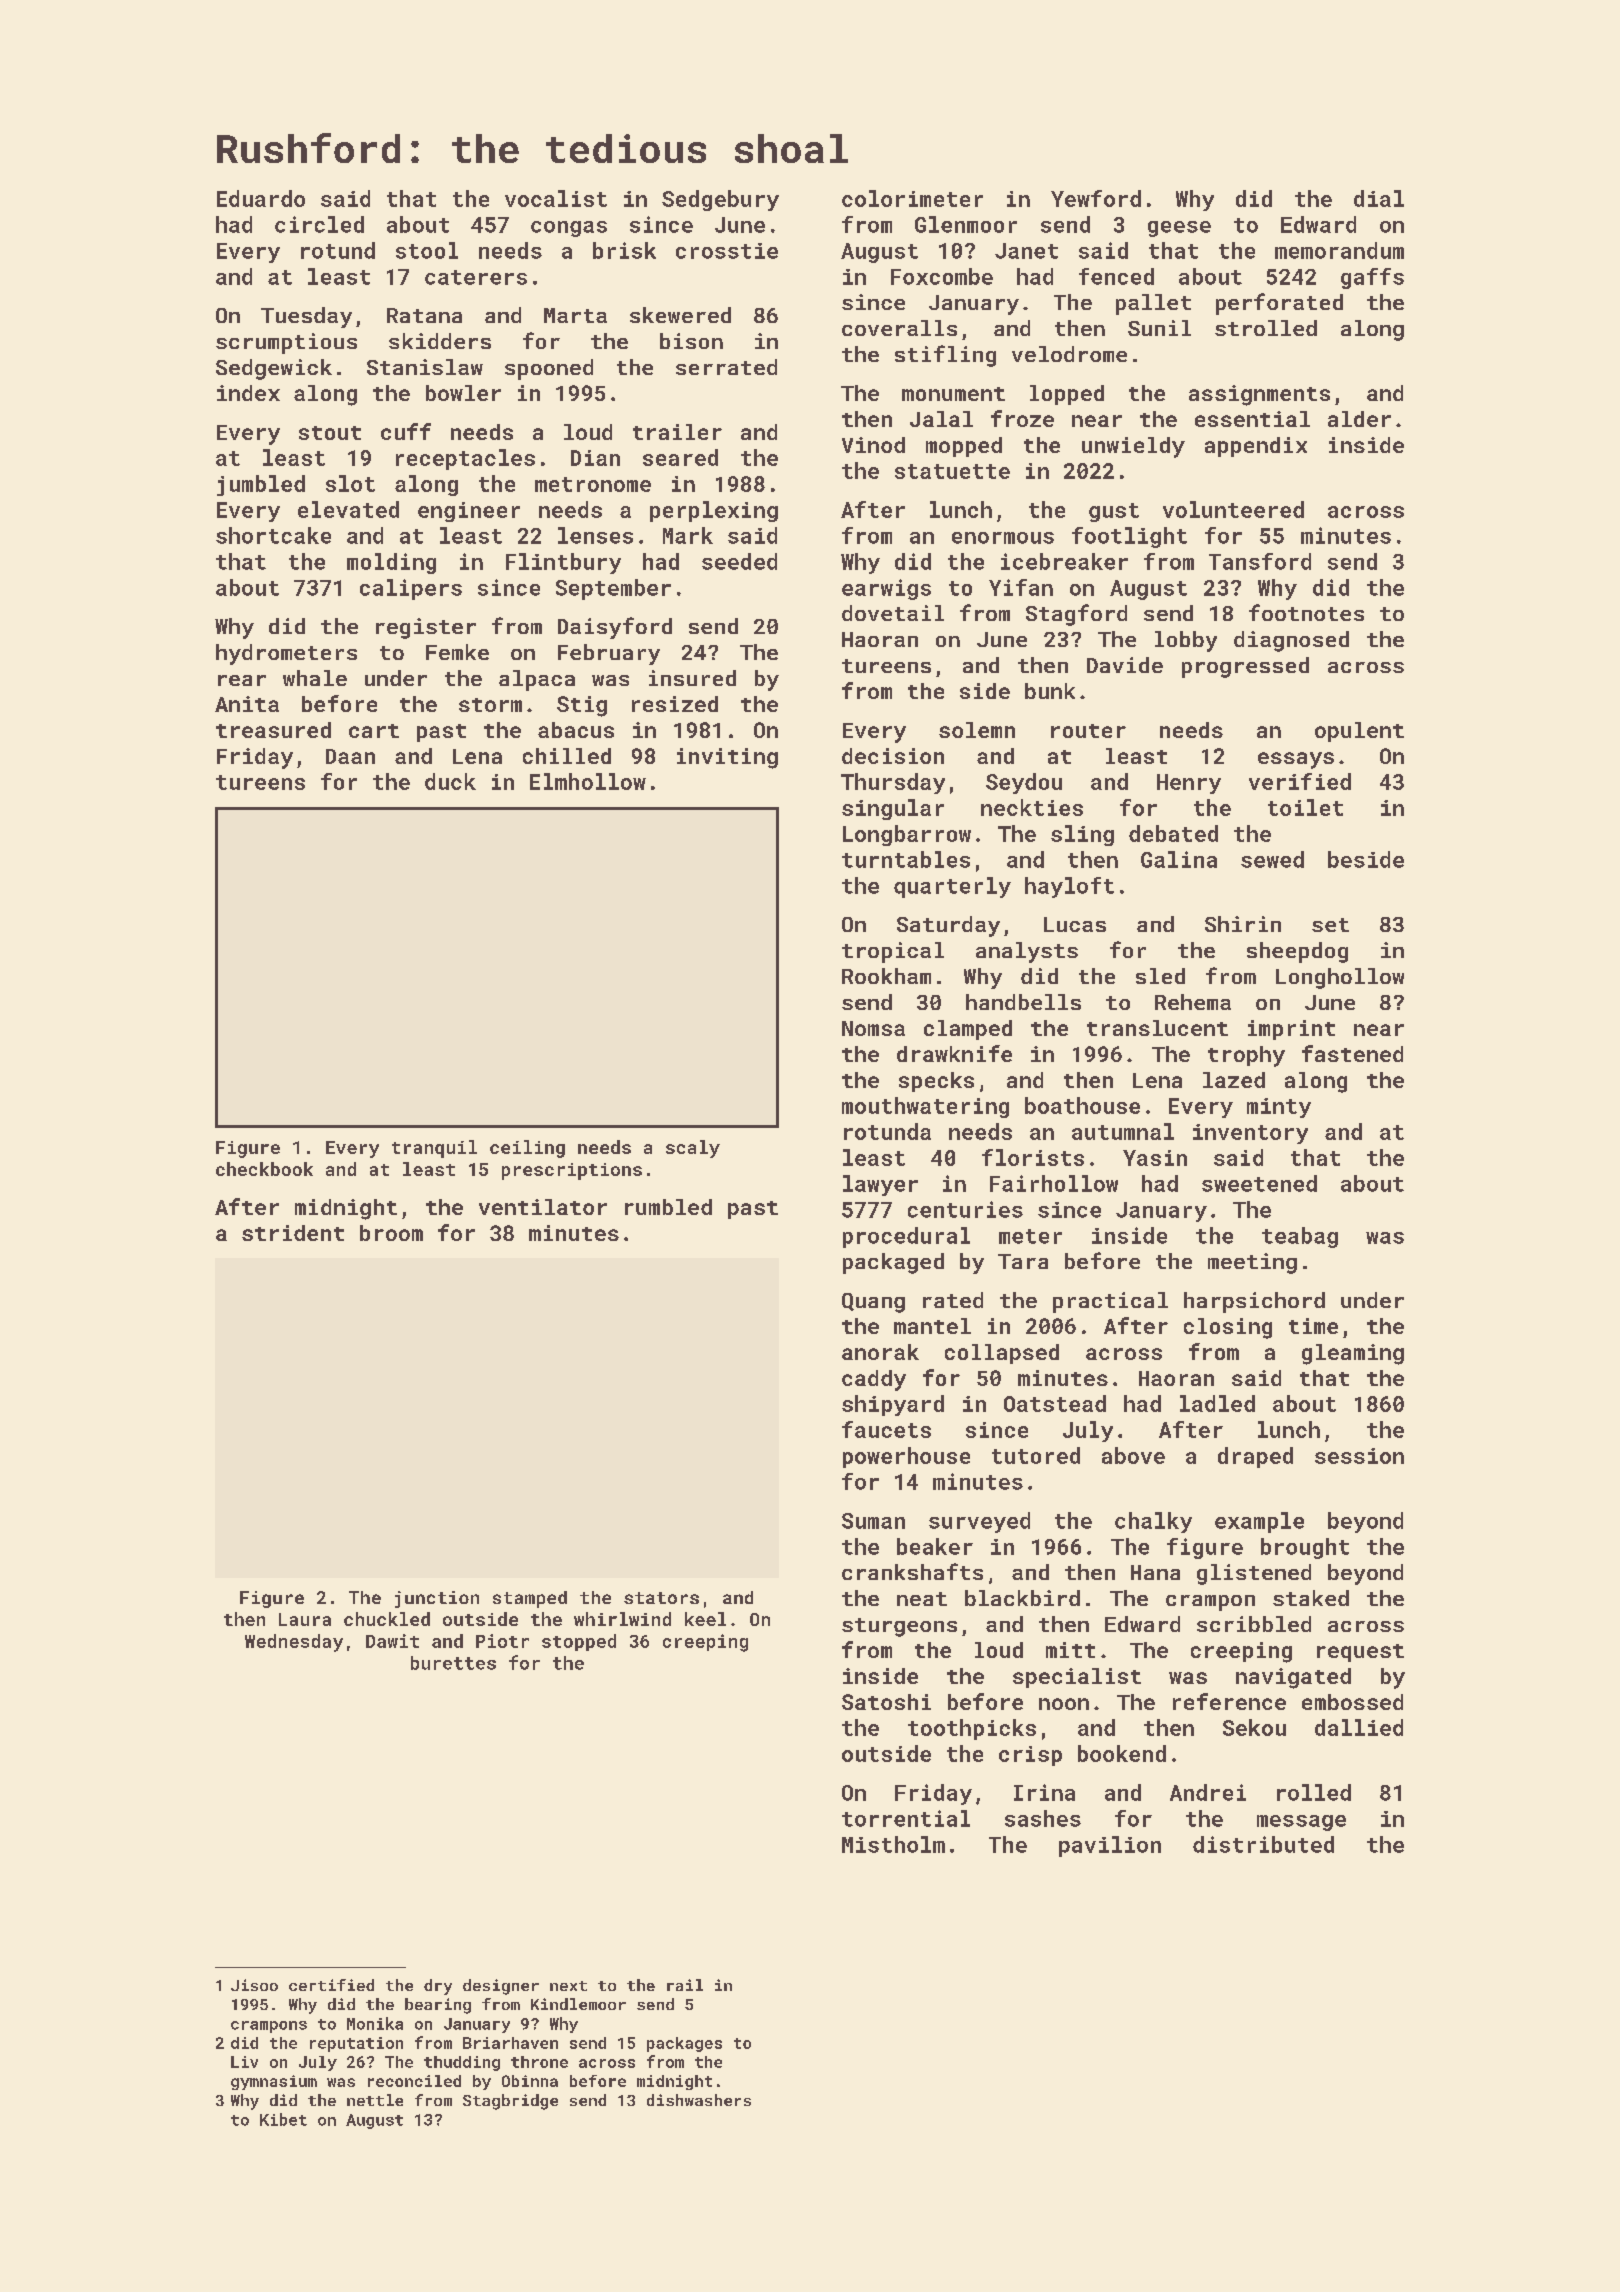 This document has width=1620, height=2292. What do you see at coordinates (248, 393) in the document?
I see `index` at bounding box center [248, 393].
